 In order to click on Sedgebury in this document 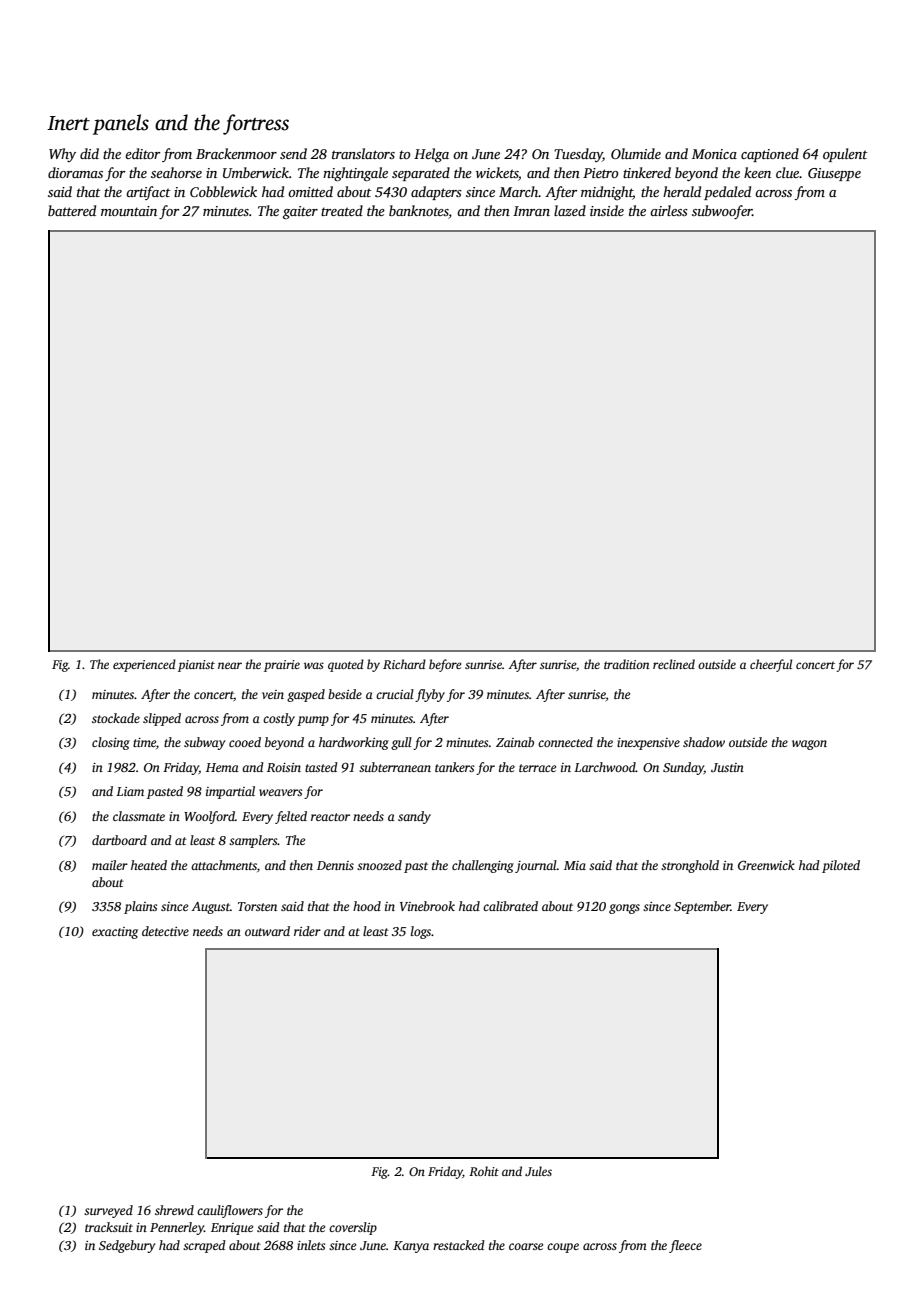, I will do `click(127, 1246)`.
